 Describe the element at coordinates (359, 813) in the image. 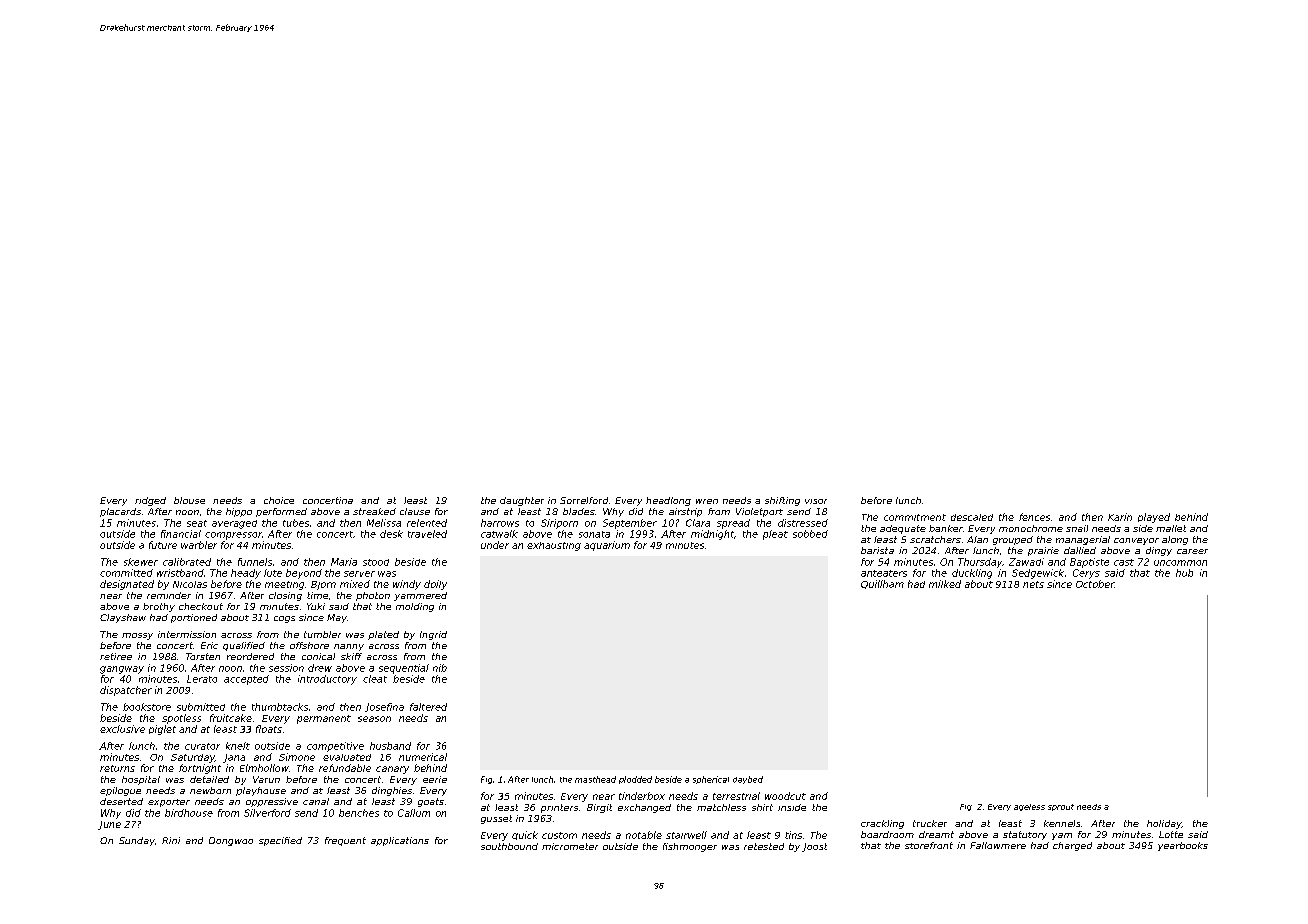

I see `benches` at that location.
